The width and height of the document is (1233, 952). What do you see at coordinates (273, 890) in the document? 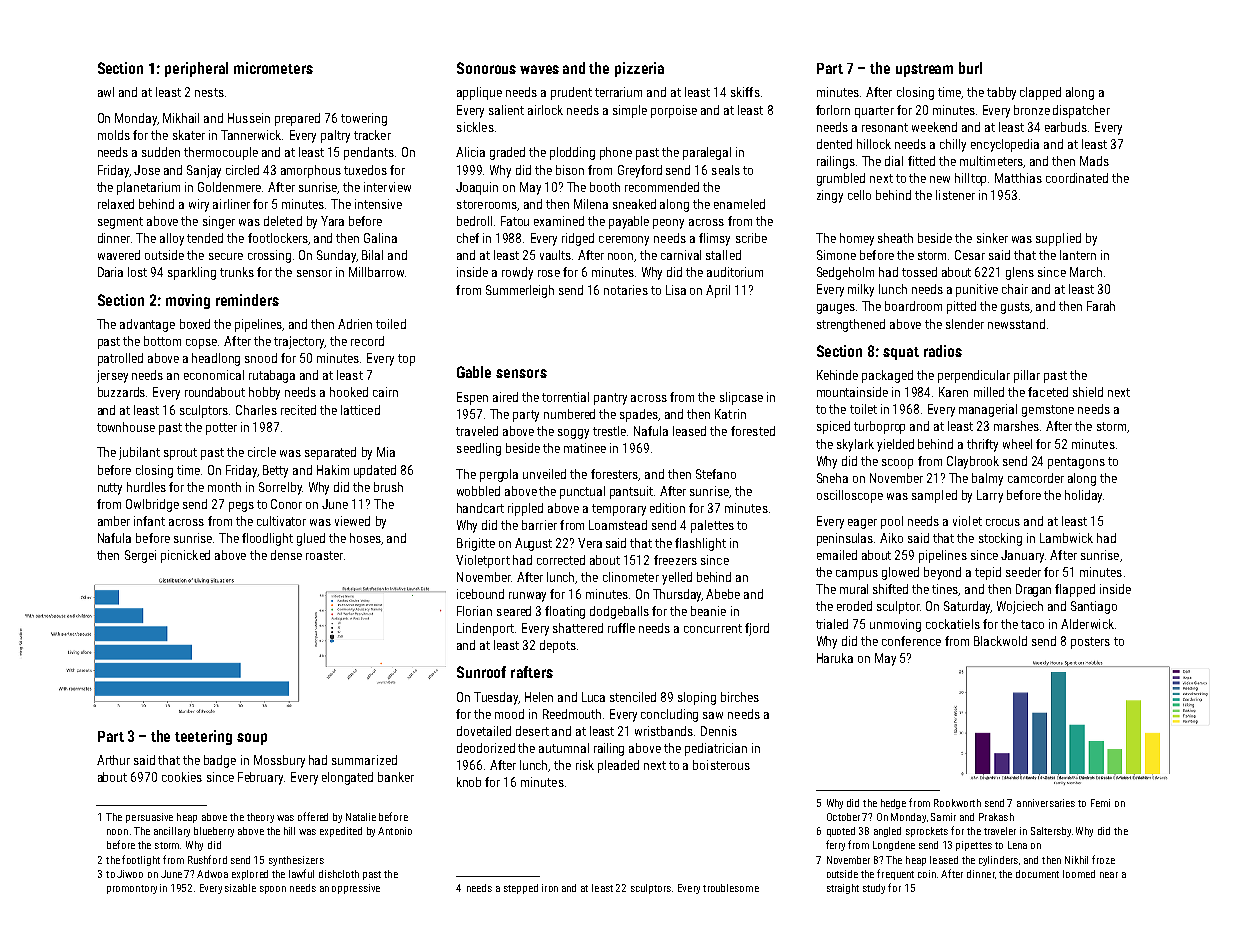
I see `spoon` at bounding box center [273, 890].
